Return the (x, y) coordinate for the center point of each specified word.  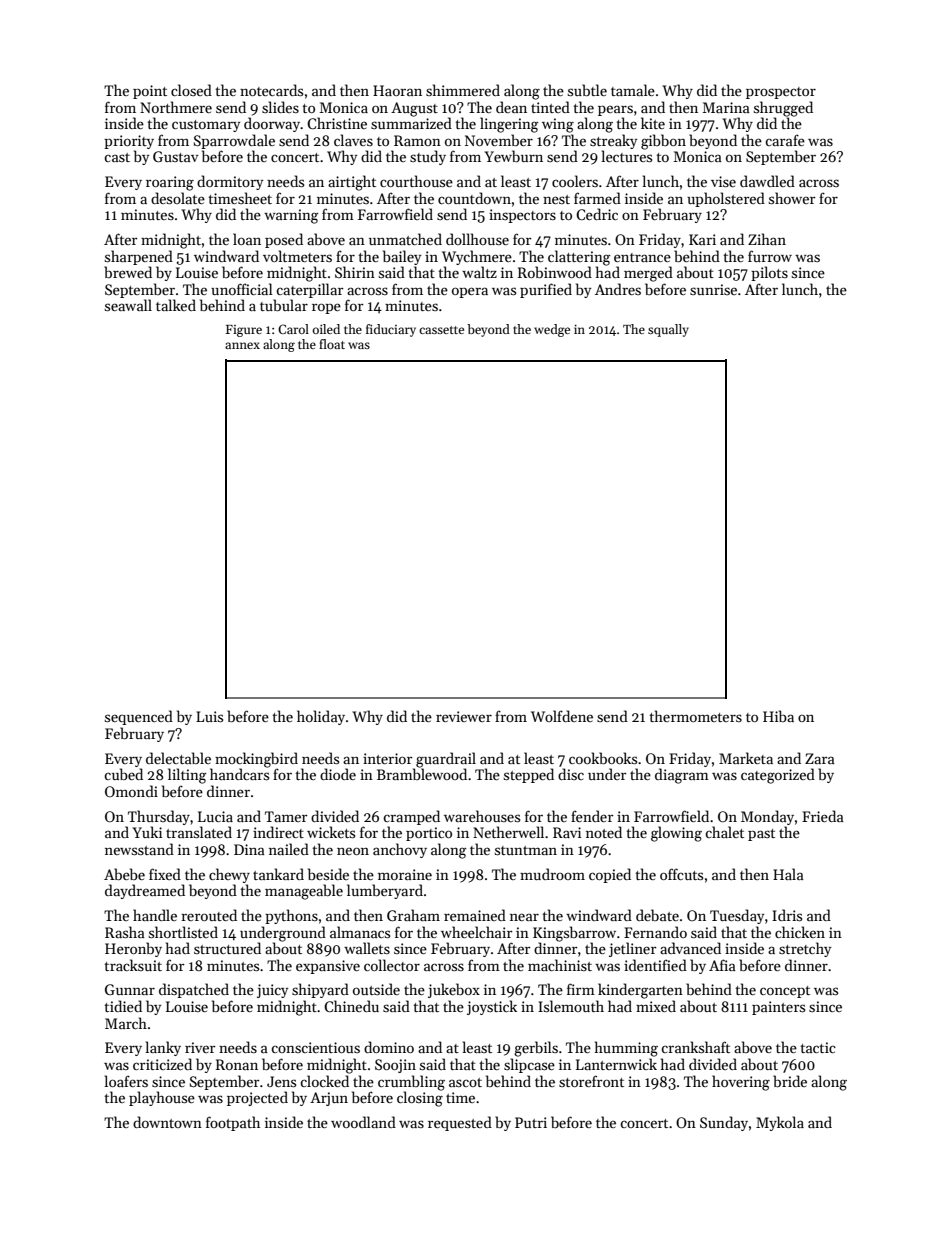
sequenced (139, 717)
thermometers (695, 716)
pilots (769, 273)
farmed (597, 198)
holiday (321, 717)
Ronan (237, 1064)
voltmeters (297, 256)
